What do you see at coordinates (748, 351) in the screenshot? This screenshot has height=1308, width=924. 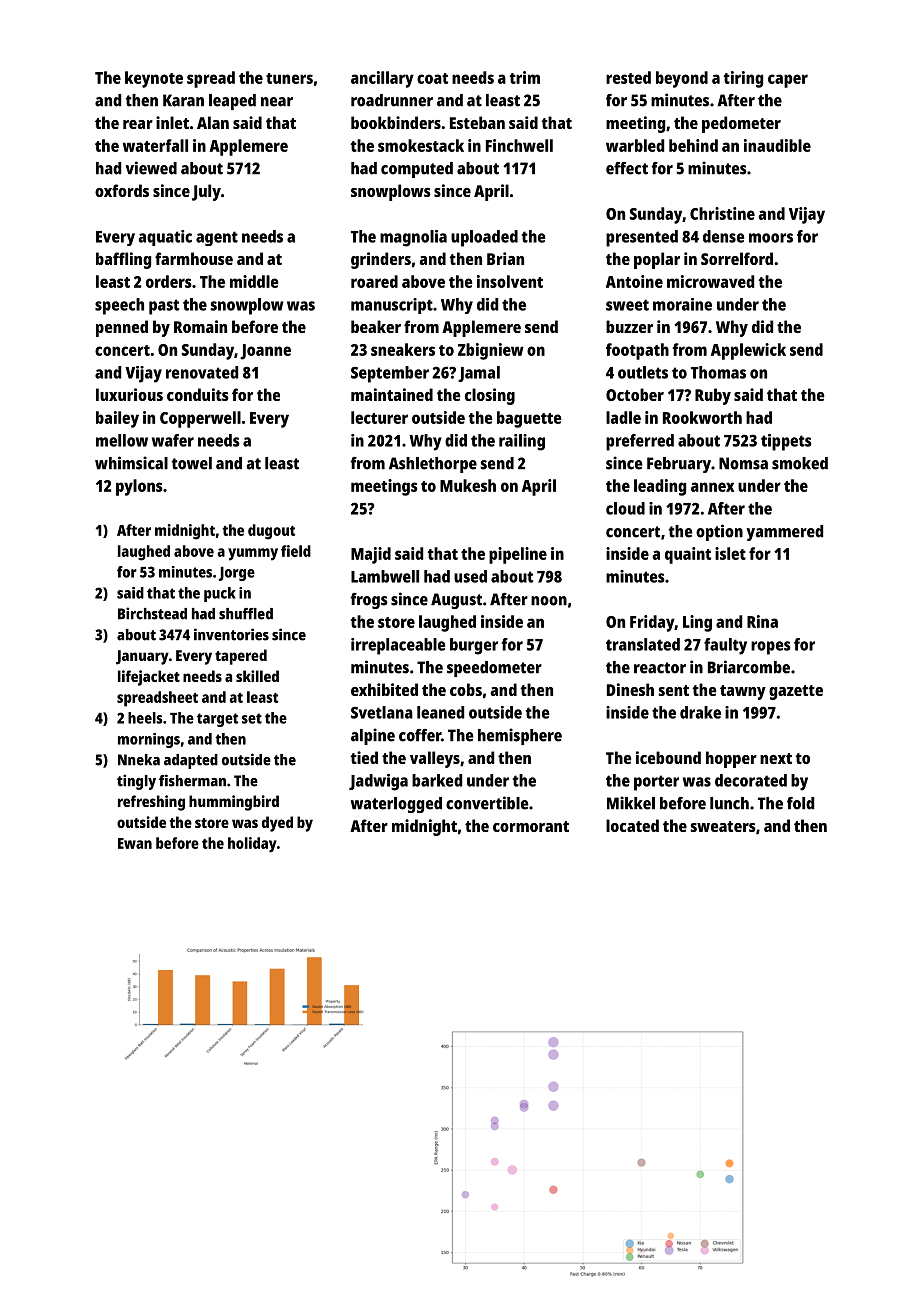 I see `Applewick` at bounding box center [748, 351].
